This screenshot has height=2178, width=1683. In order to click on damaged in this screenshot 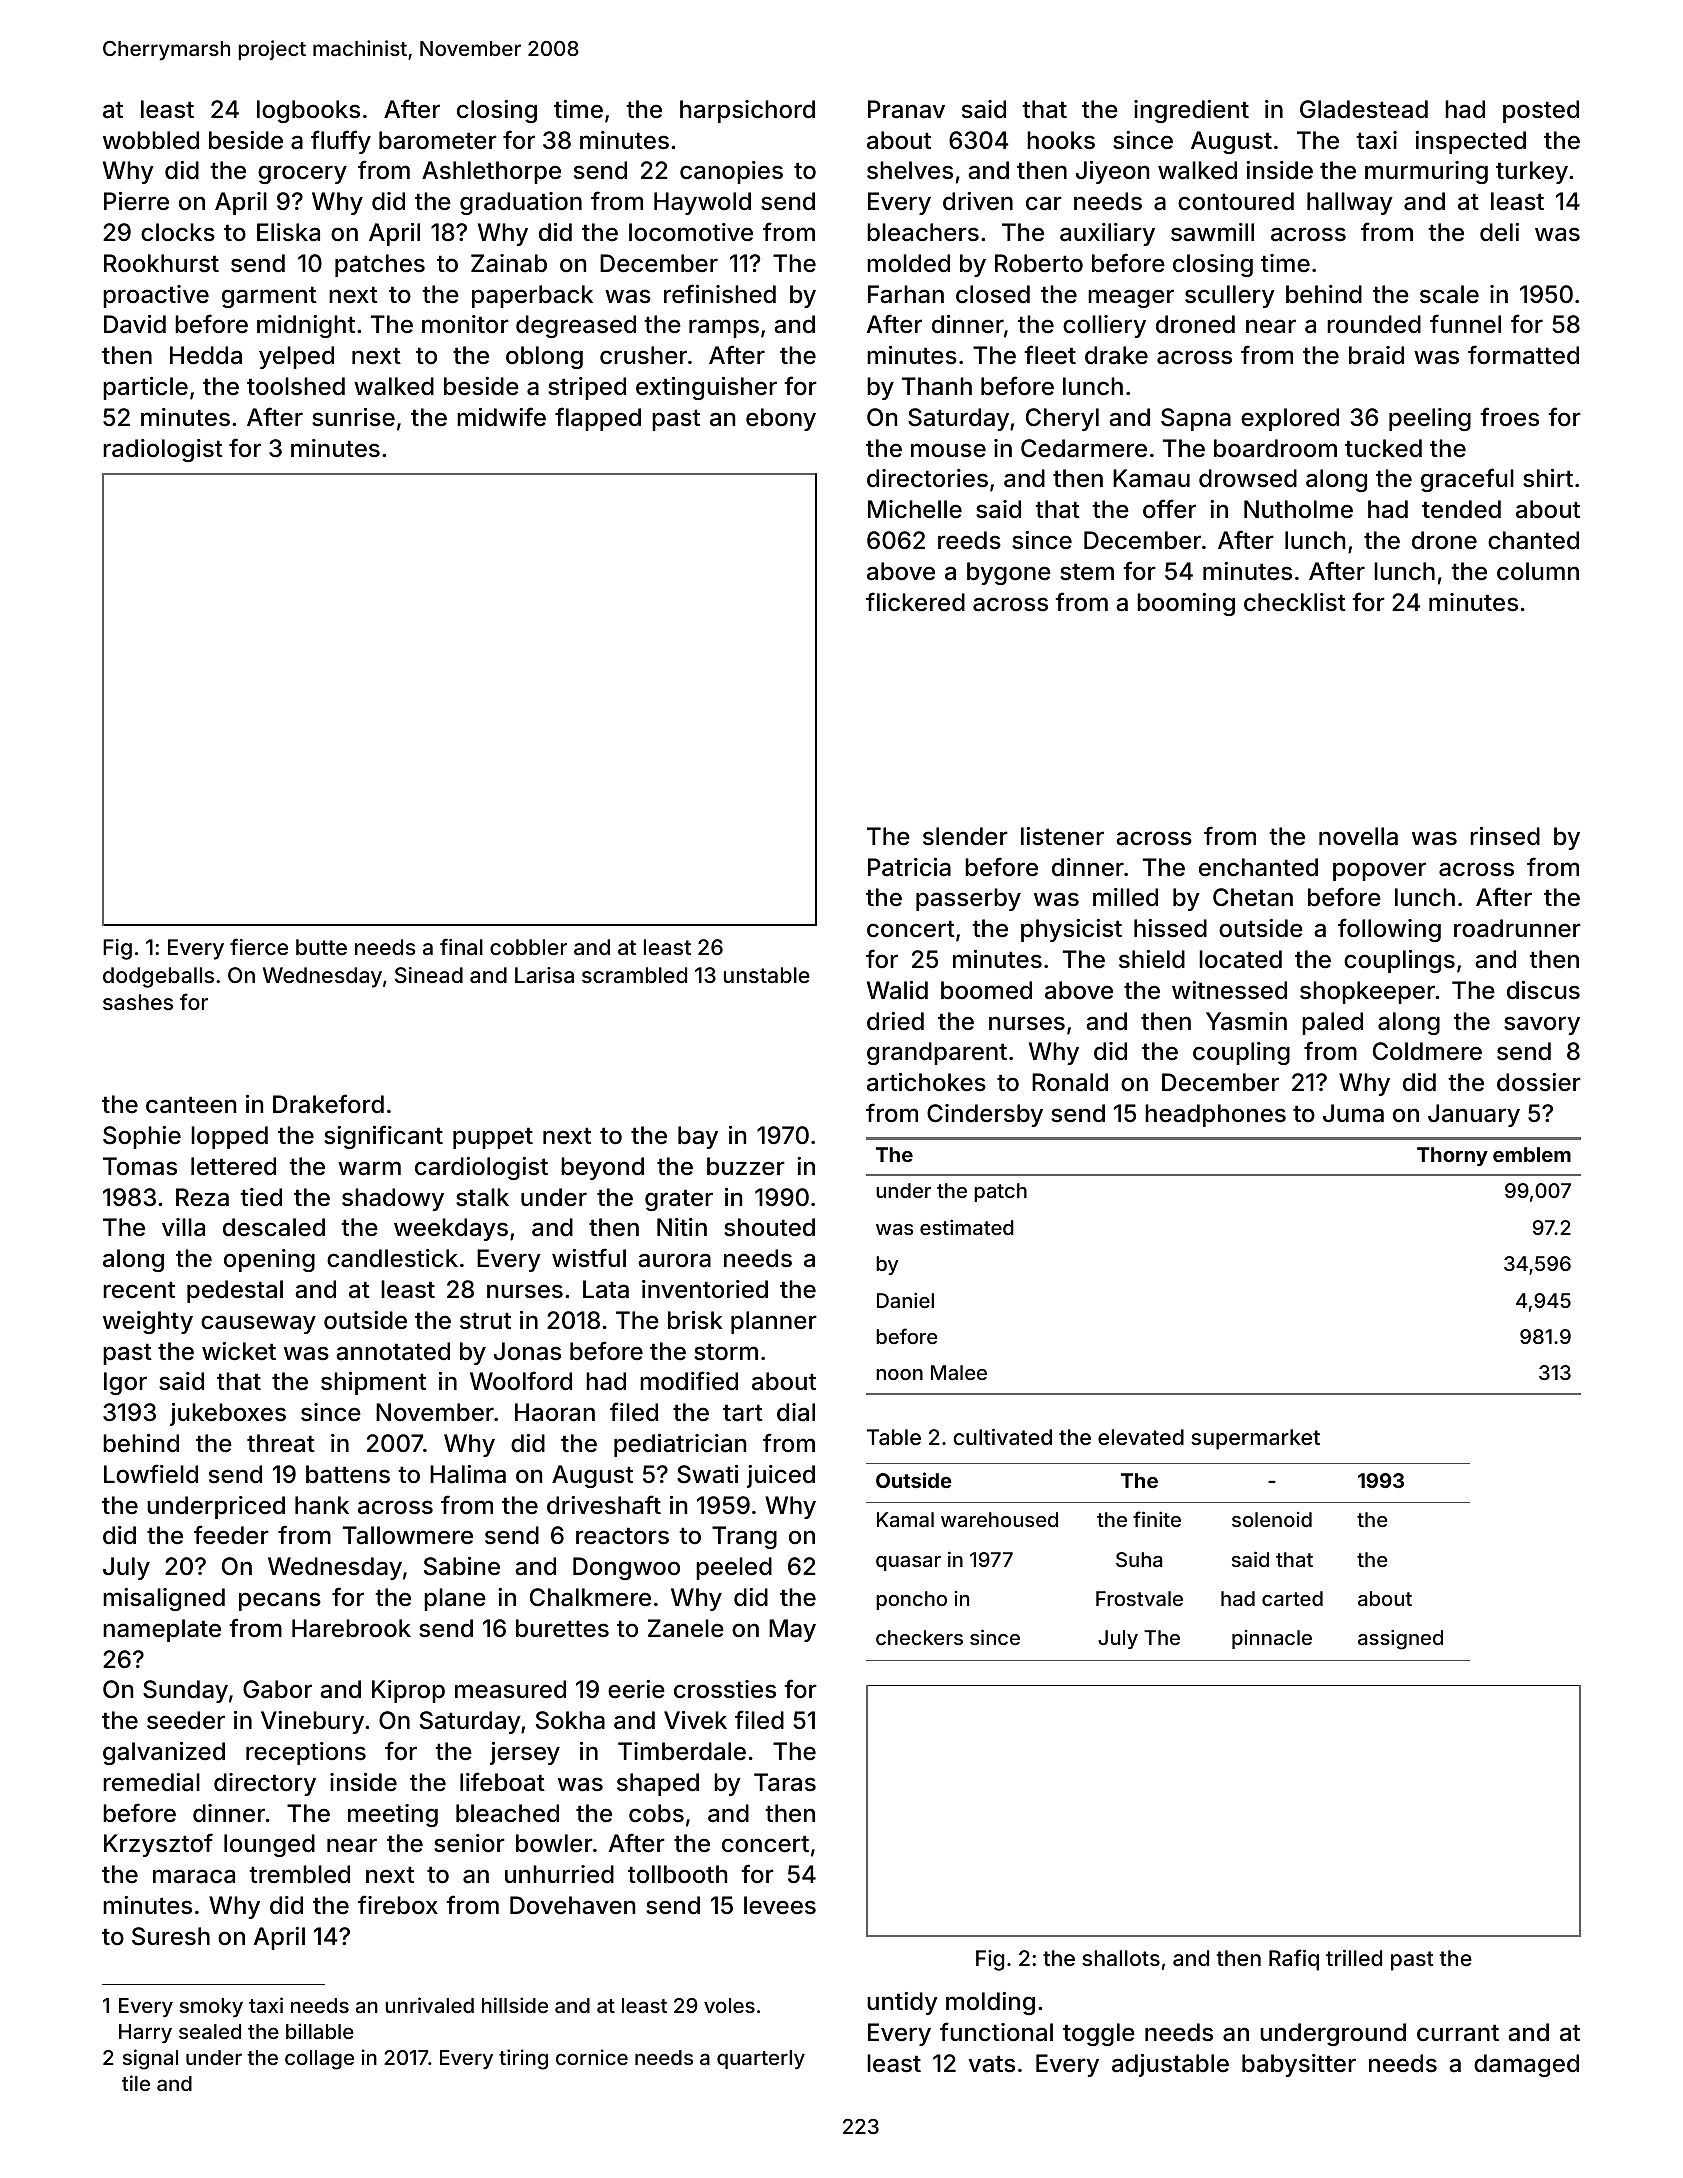, I will do `click(1526, 2065)`.
